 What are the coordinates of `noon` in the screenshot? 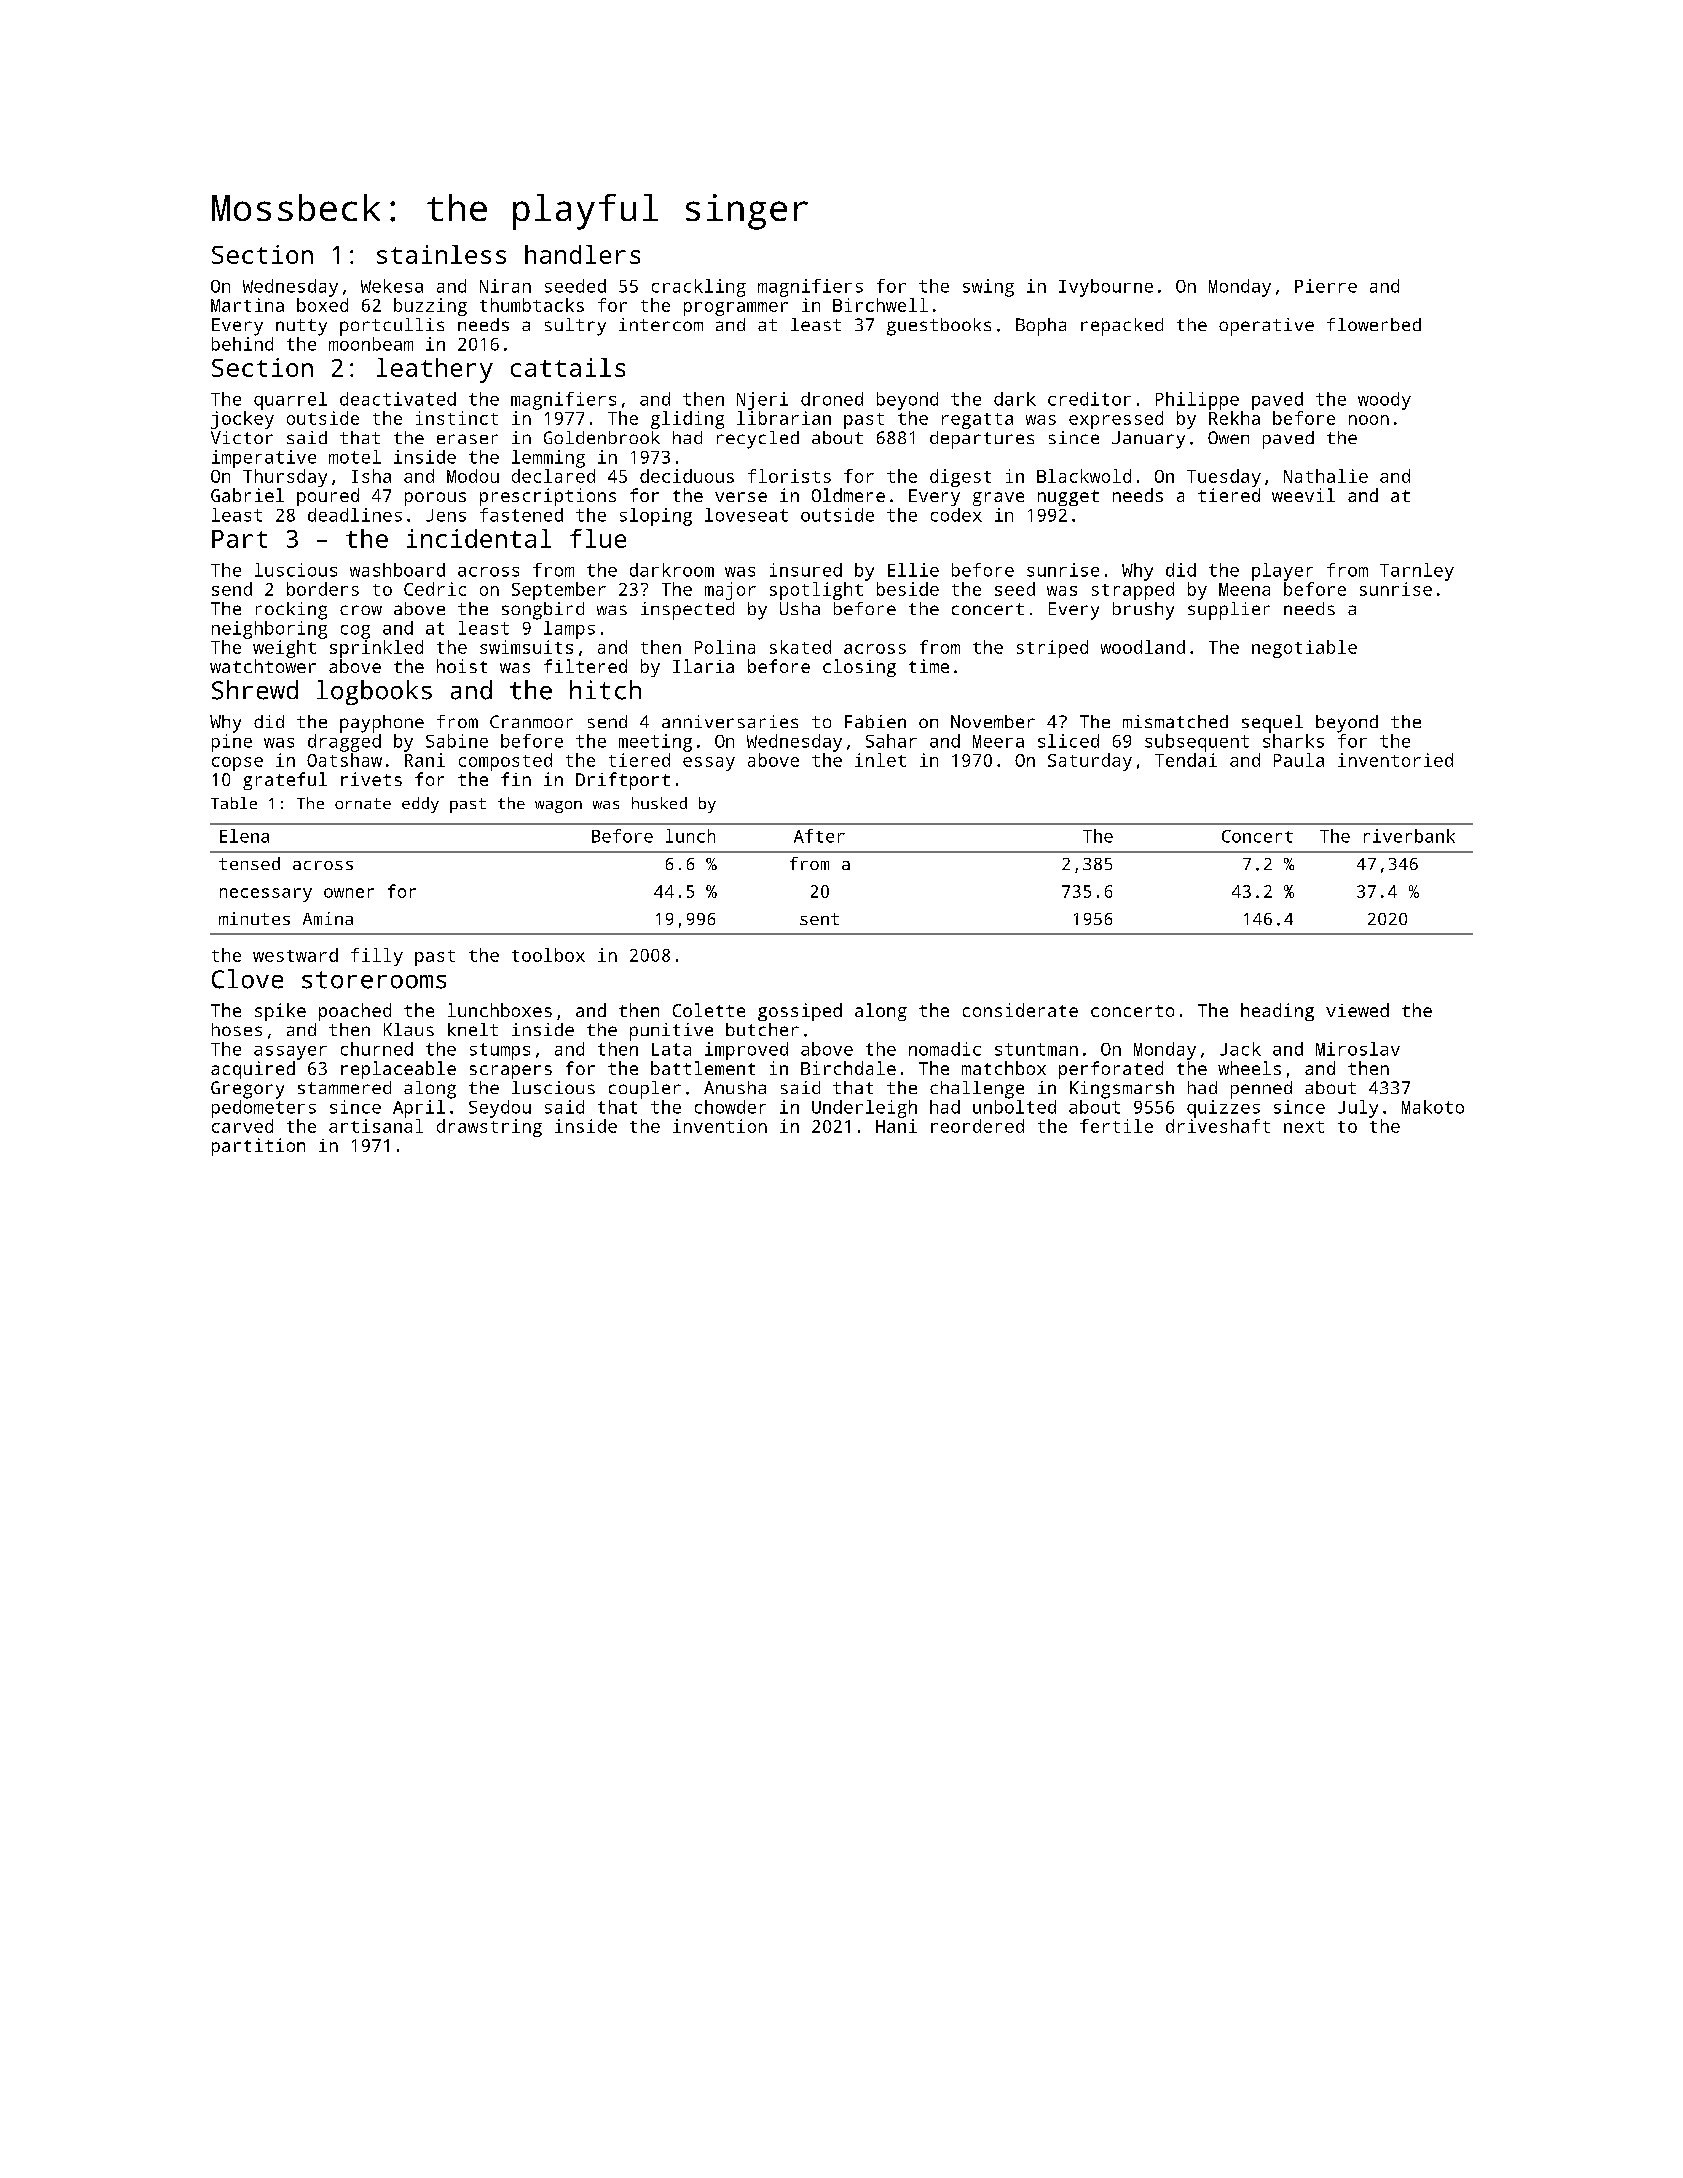 It's located at (1369, 420).
